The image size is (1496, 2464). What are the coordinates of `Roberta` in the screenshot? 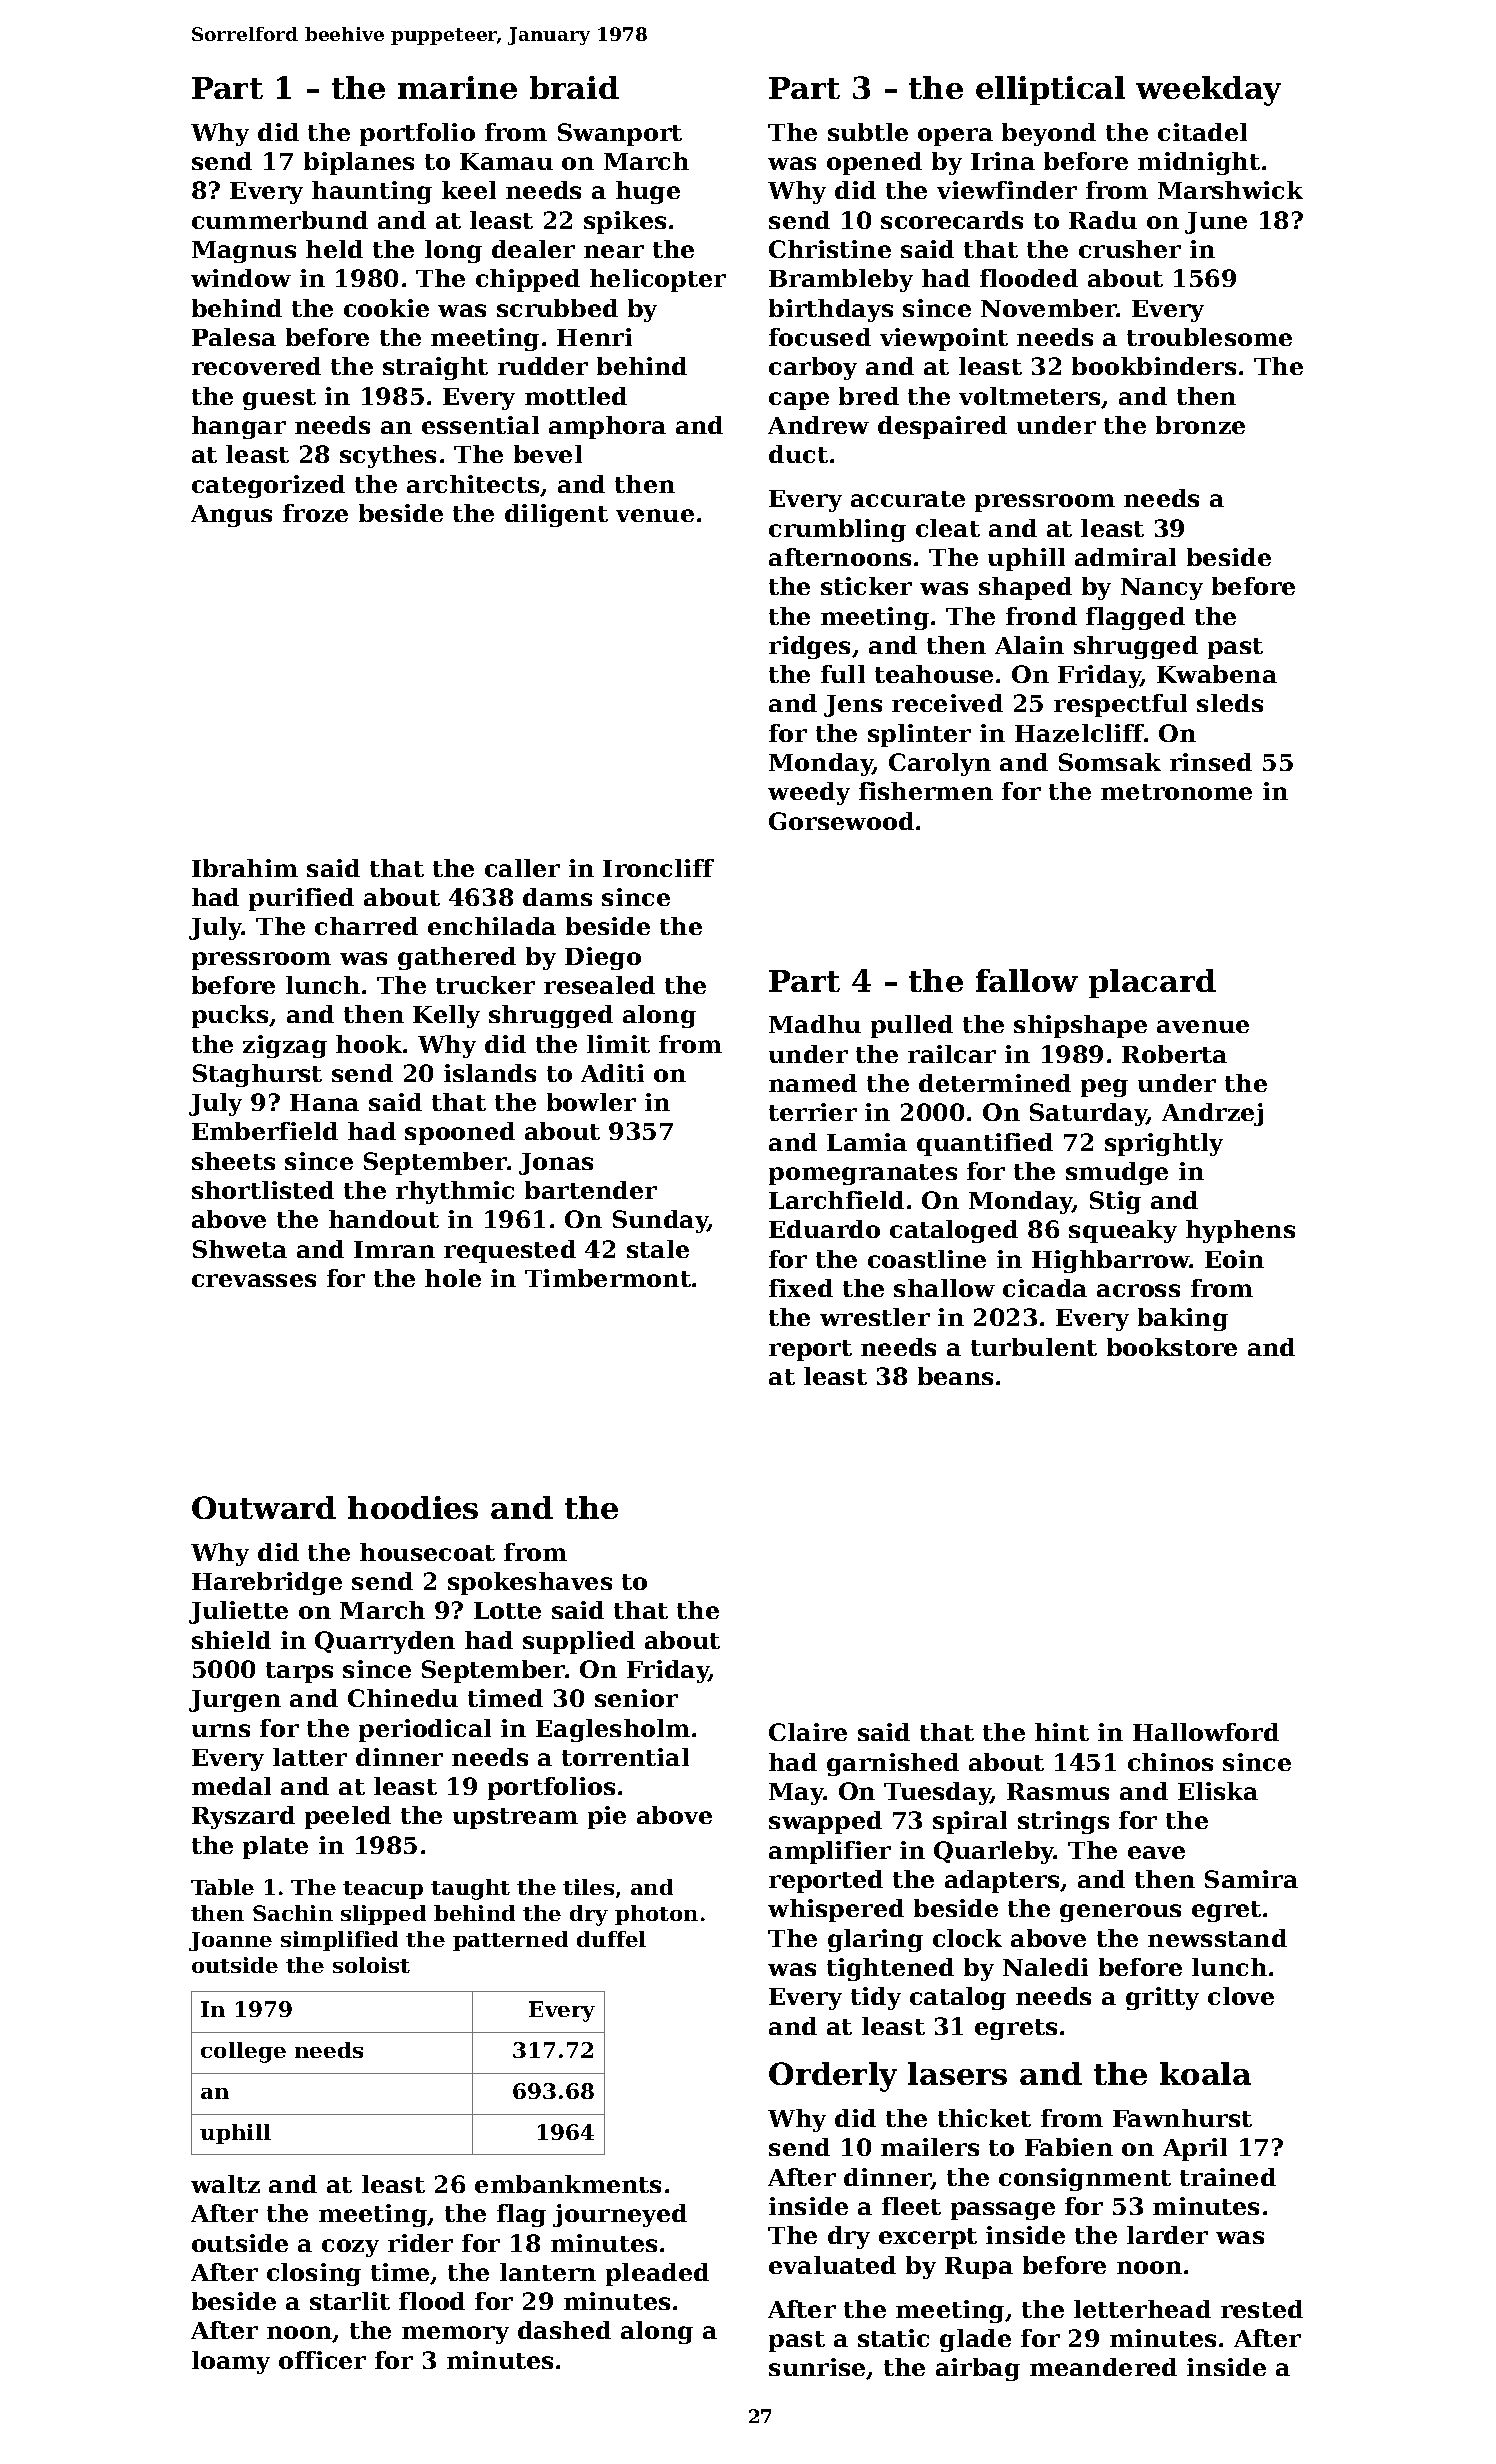 It's located at (1174, 1054).
